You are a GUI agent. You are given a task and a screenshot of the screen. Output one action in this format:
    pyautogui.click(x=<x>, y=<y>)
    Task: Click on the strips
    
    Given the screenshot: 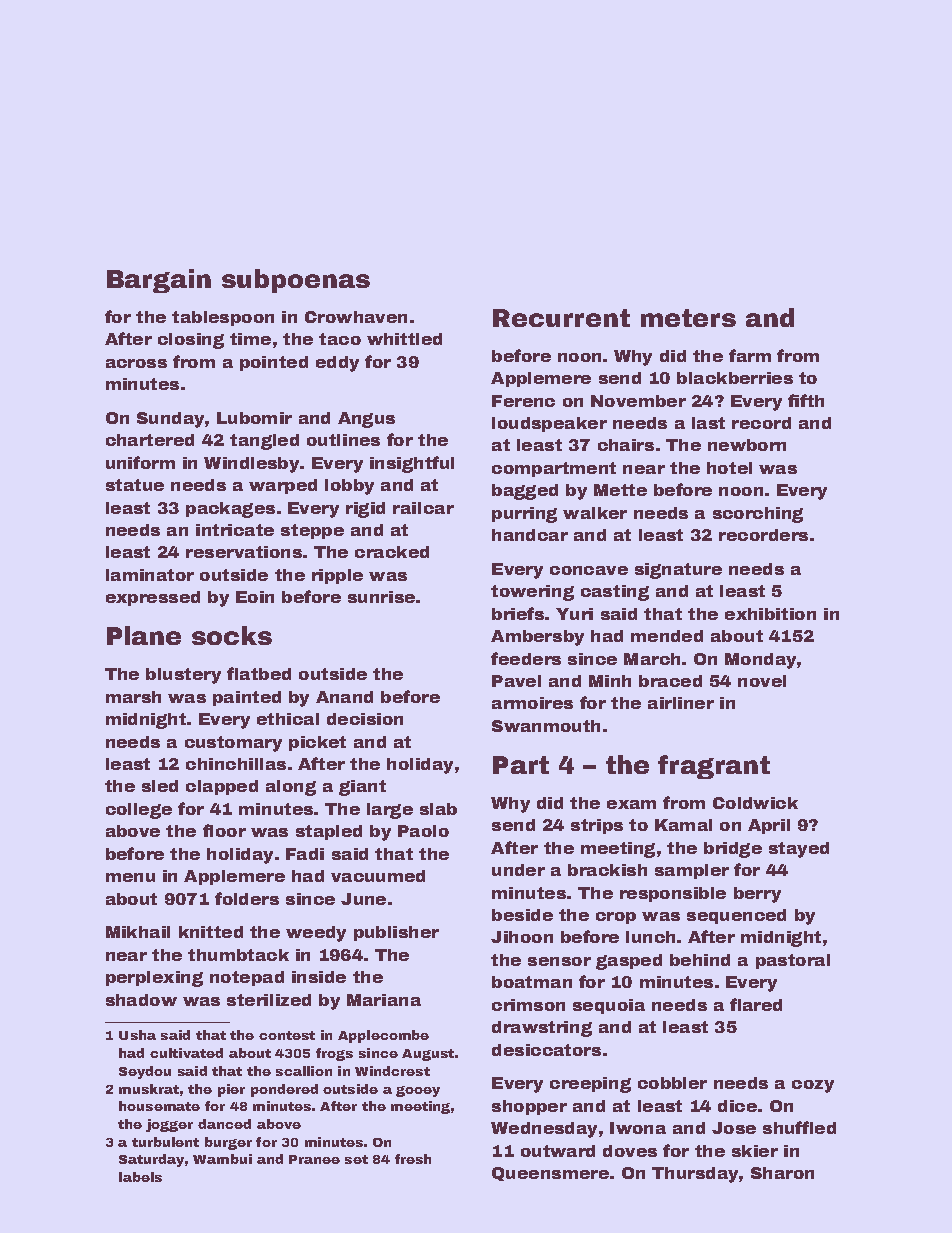 What is the action you would take?
    pyautogui.click(x=597, y=826)
